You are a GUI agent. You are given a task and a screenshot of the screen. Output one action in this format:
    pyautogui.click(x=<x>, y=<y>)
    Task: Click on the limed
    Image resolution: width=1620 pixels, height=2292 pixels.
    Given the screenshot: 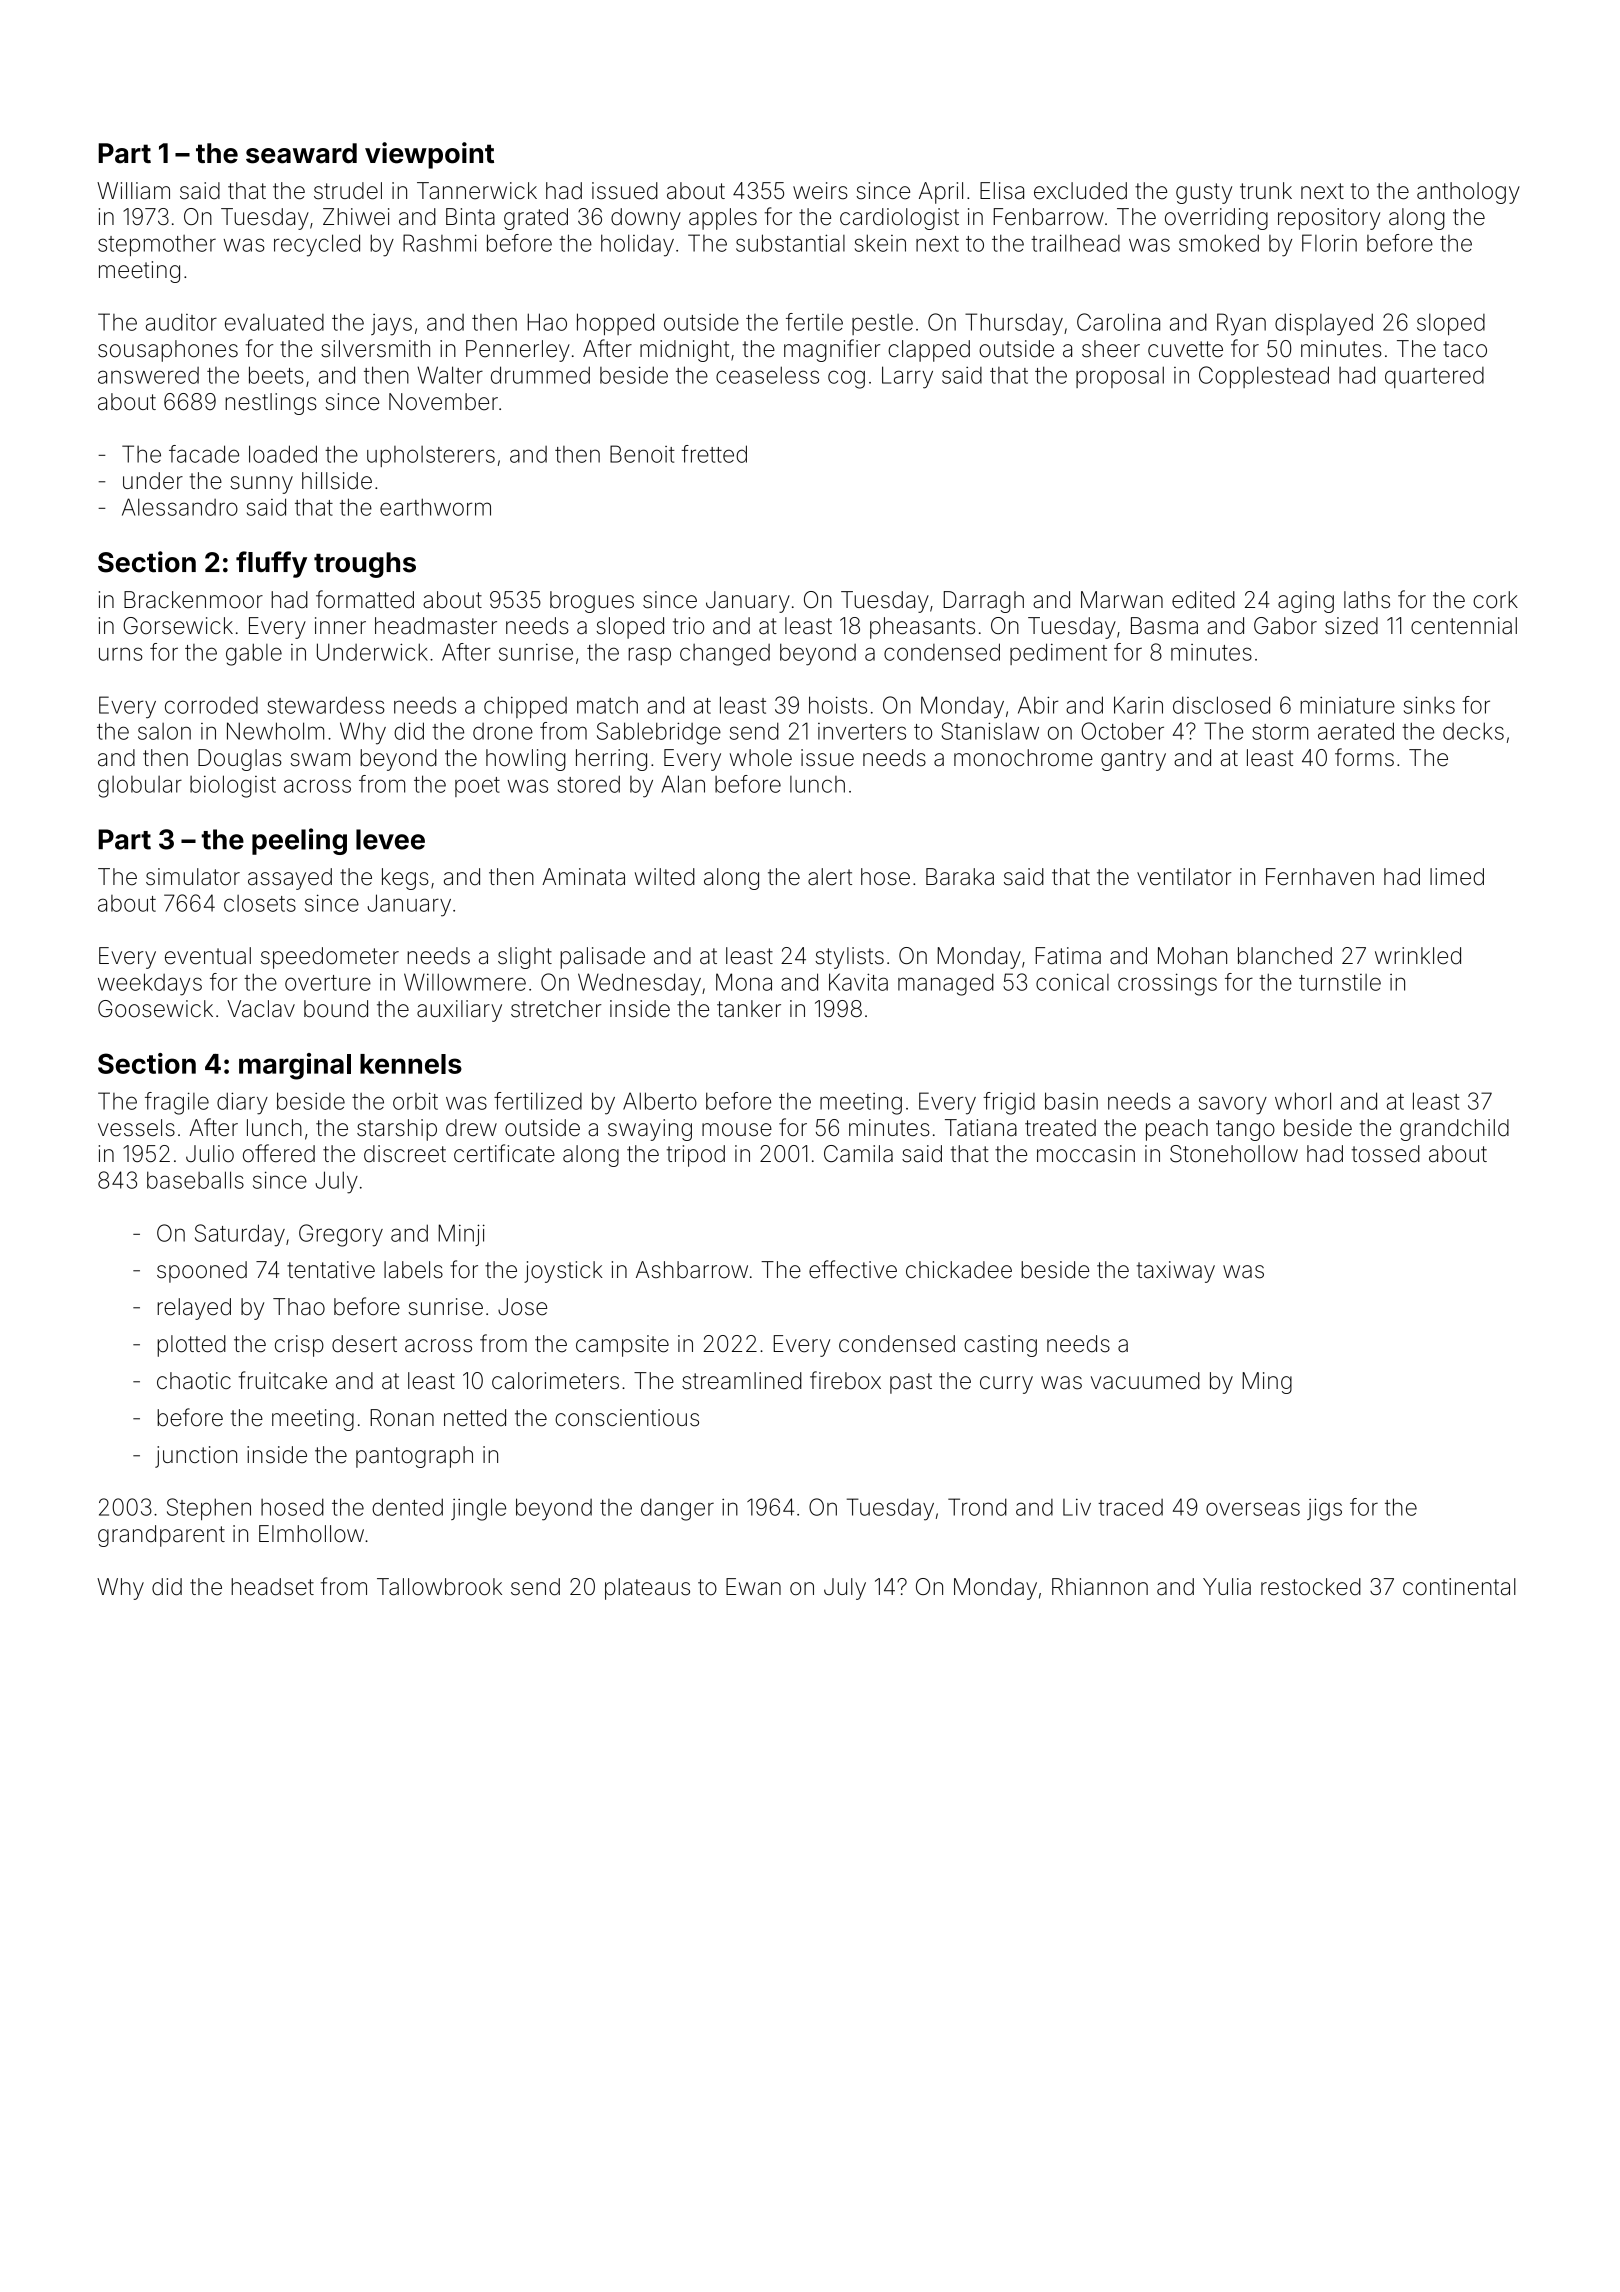 What is the action you would take?
    pyautogui.click(x=1457, y=877)
